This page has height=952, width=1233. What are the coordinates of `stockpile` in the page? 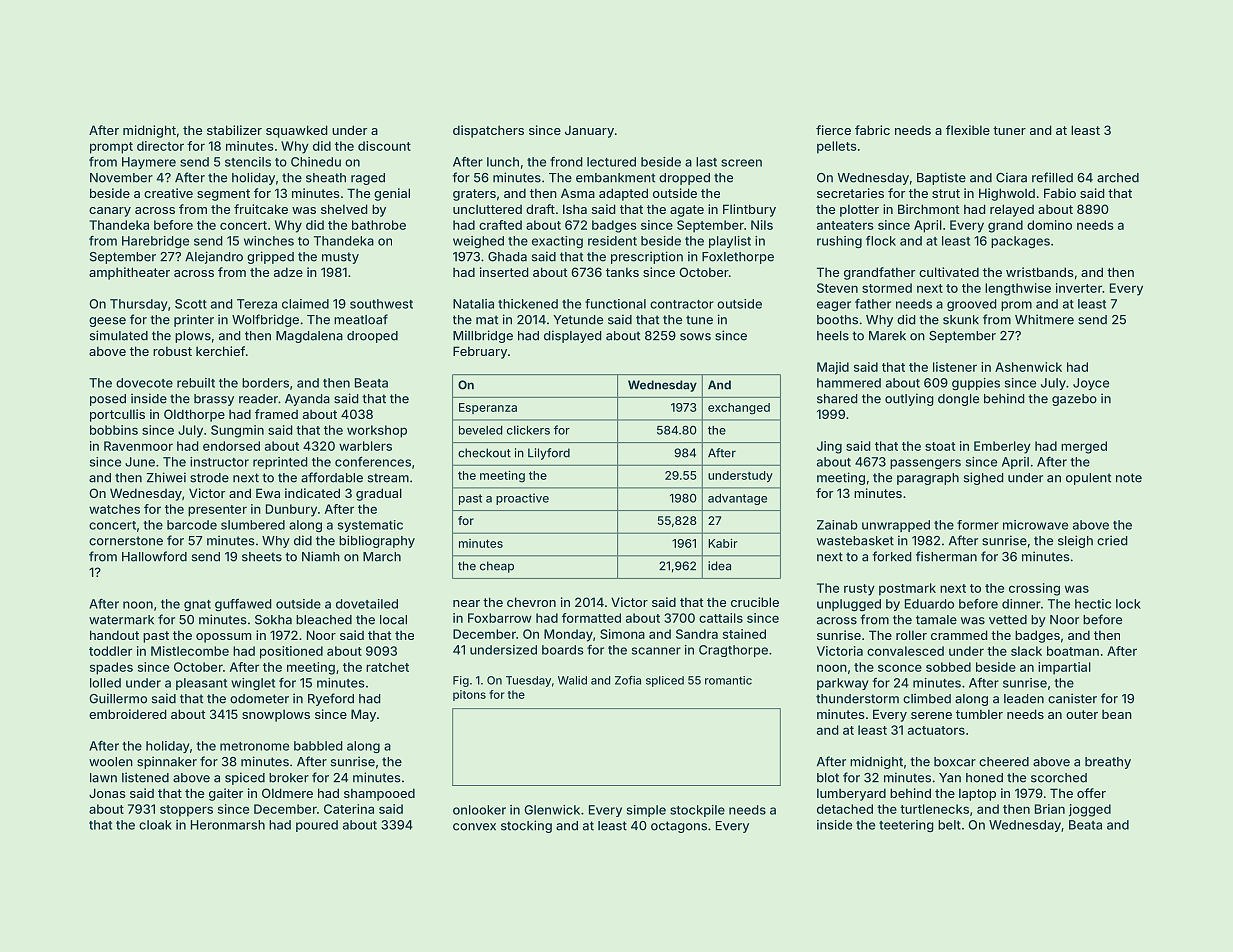 It's located at (697, 811).
